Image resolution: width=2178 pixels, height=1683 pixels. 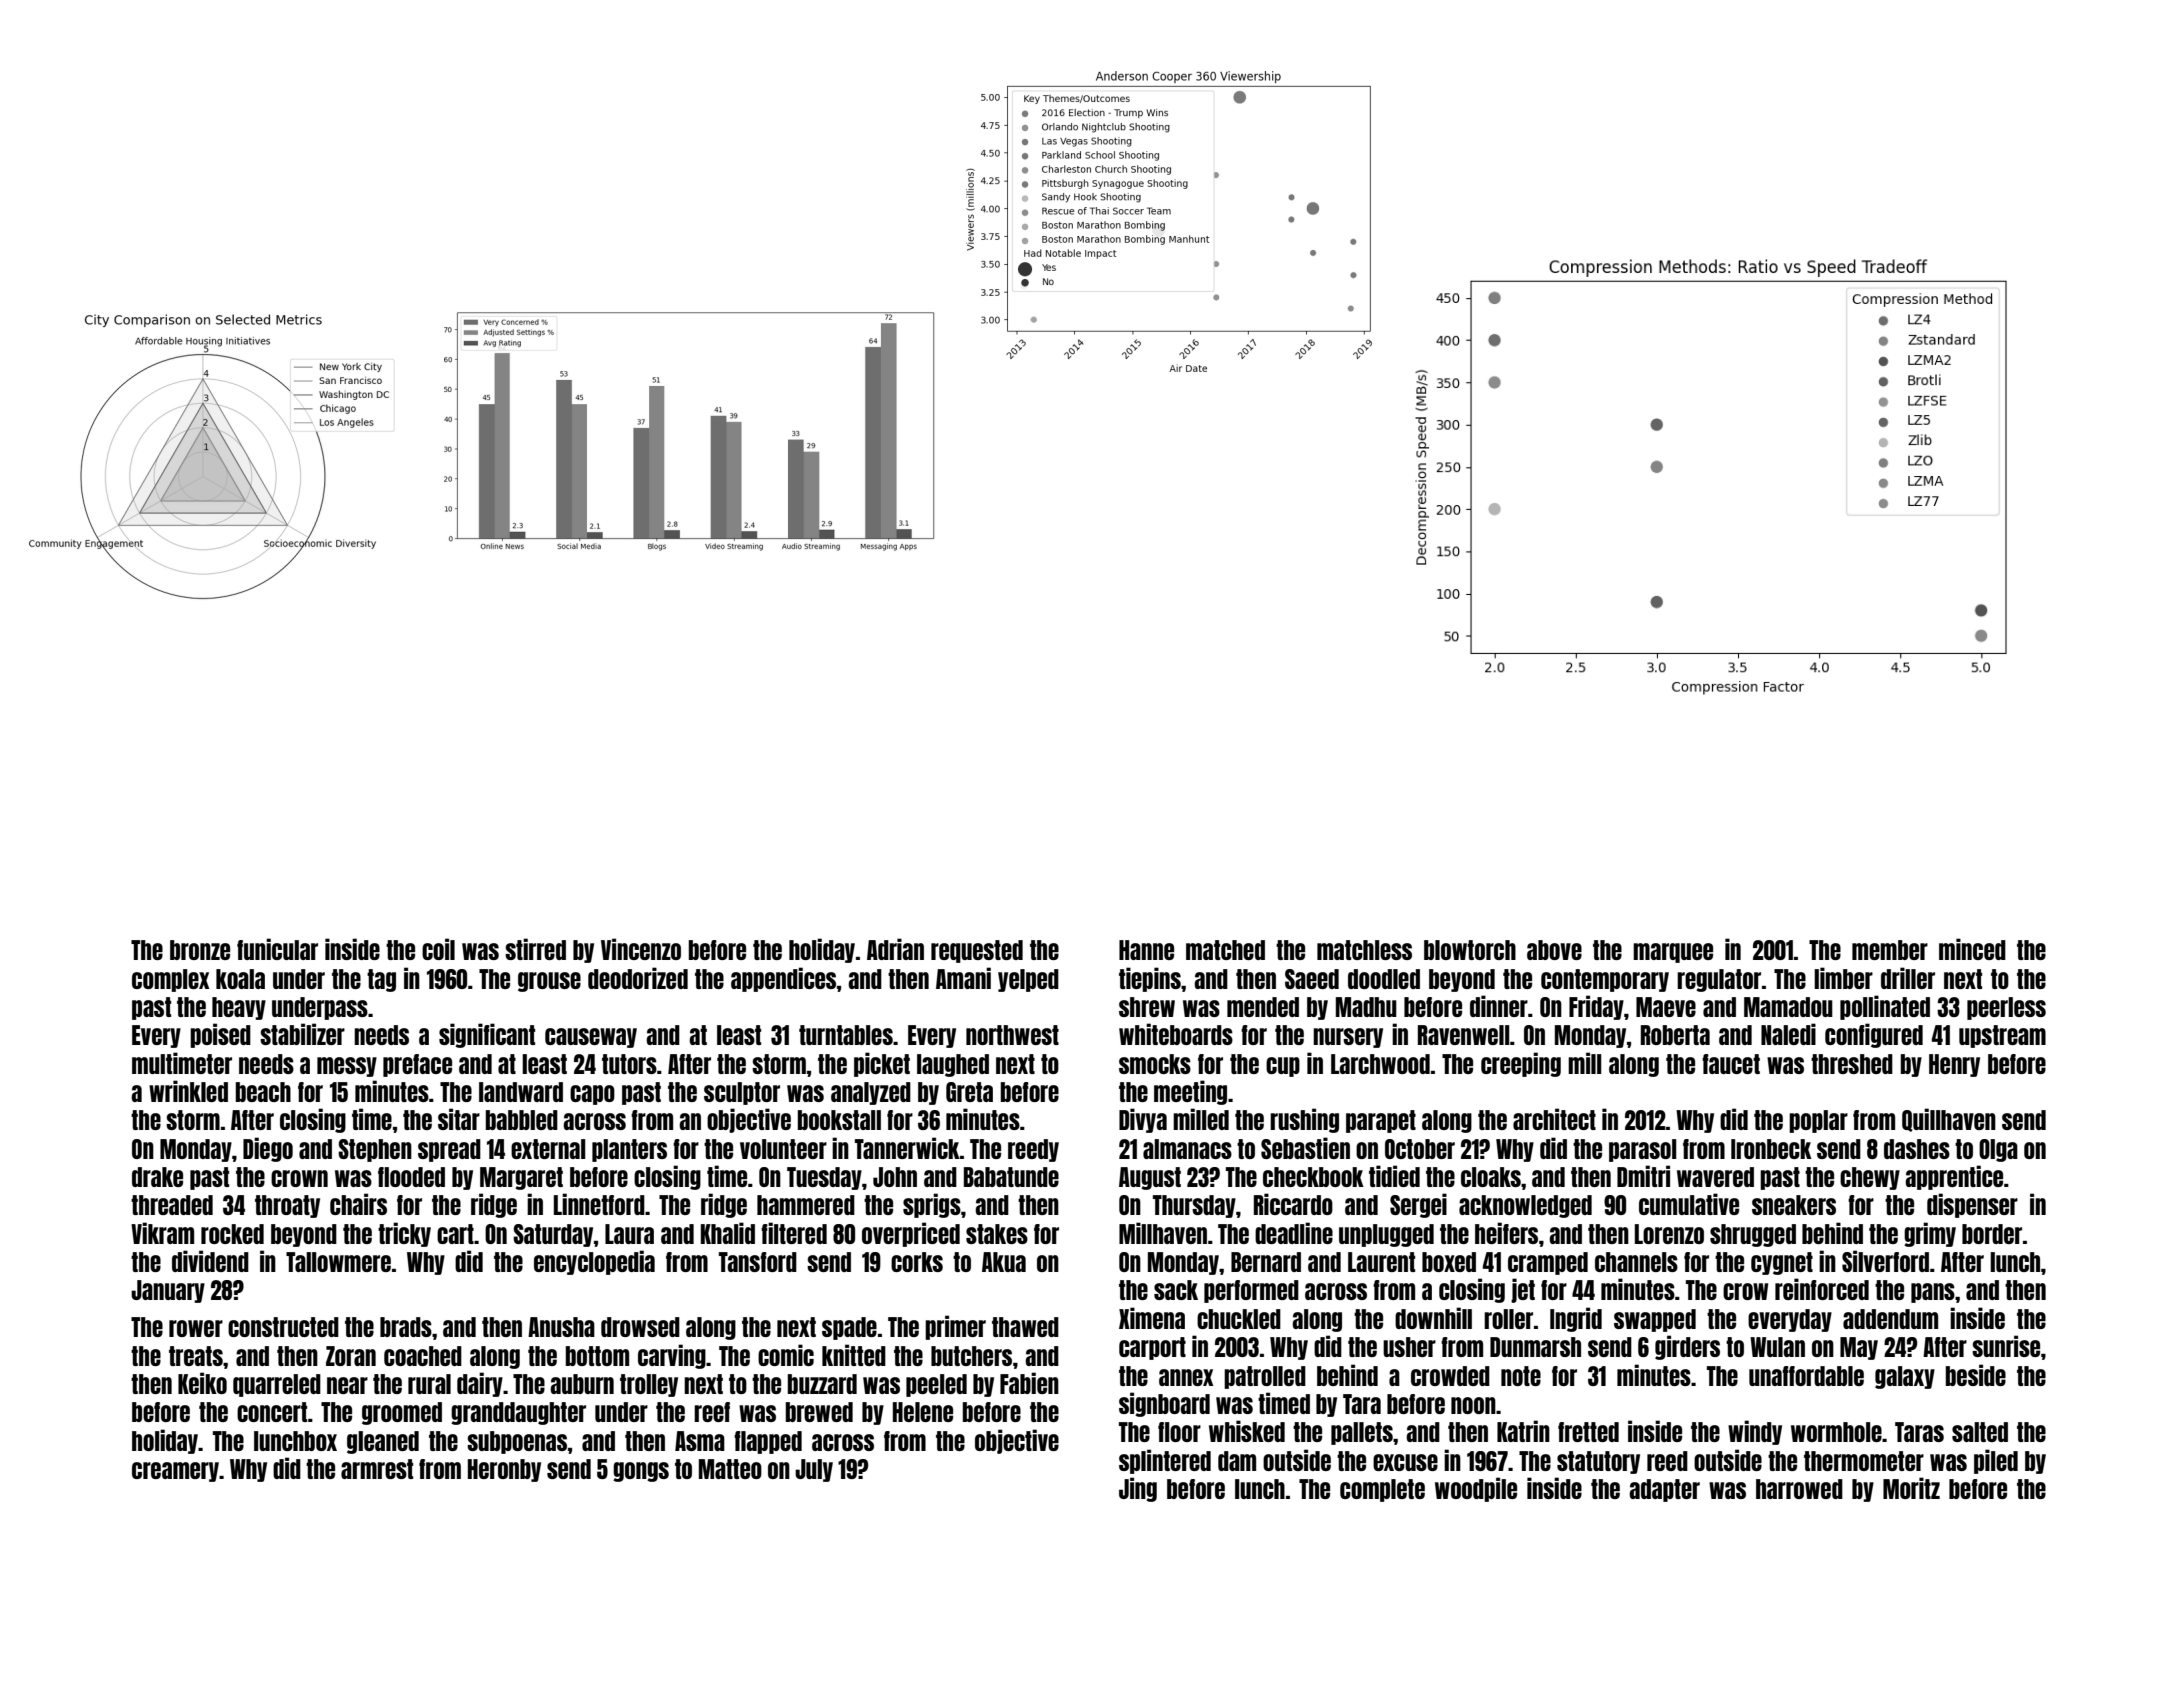 I want to click on Tansford, so click(x=758, y=1262).
